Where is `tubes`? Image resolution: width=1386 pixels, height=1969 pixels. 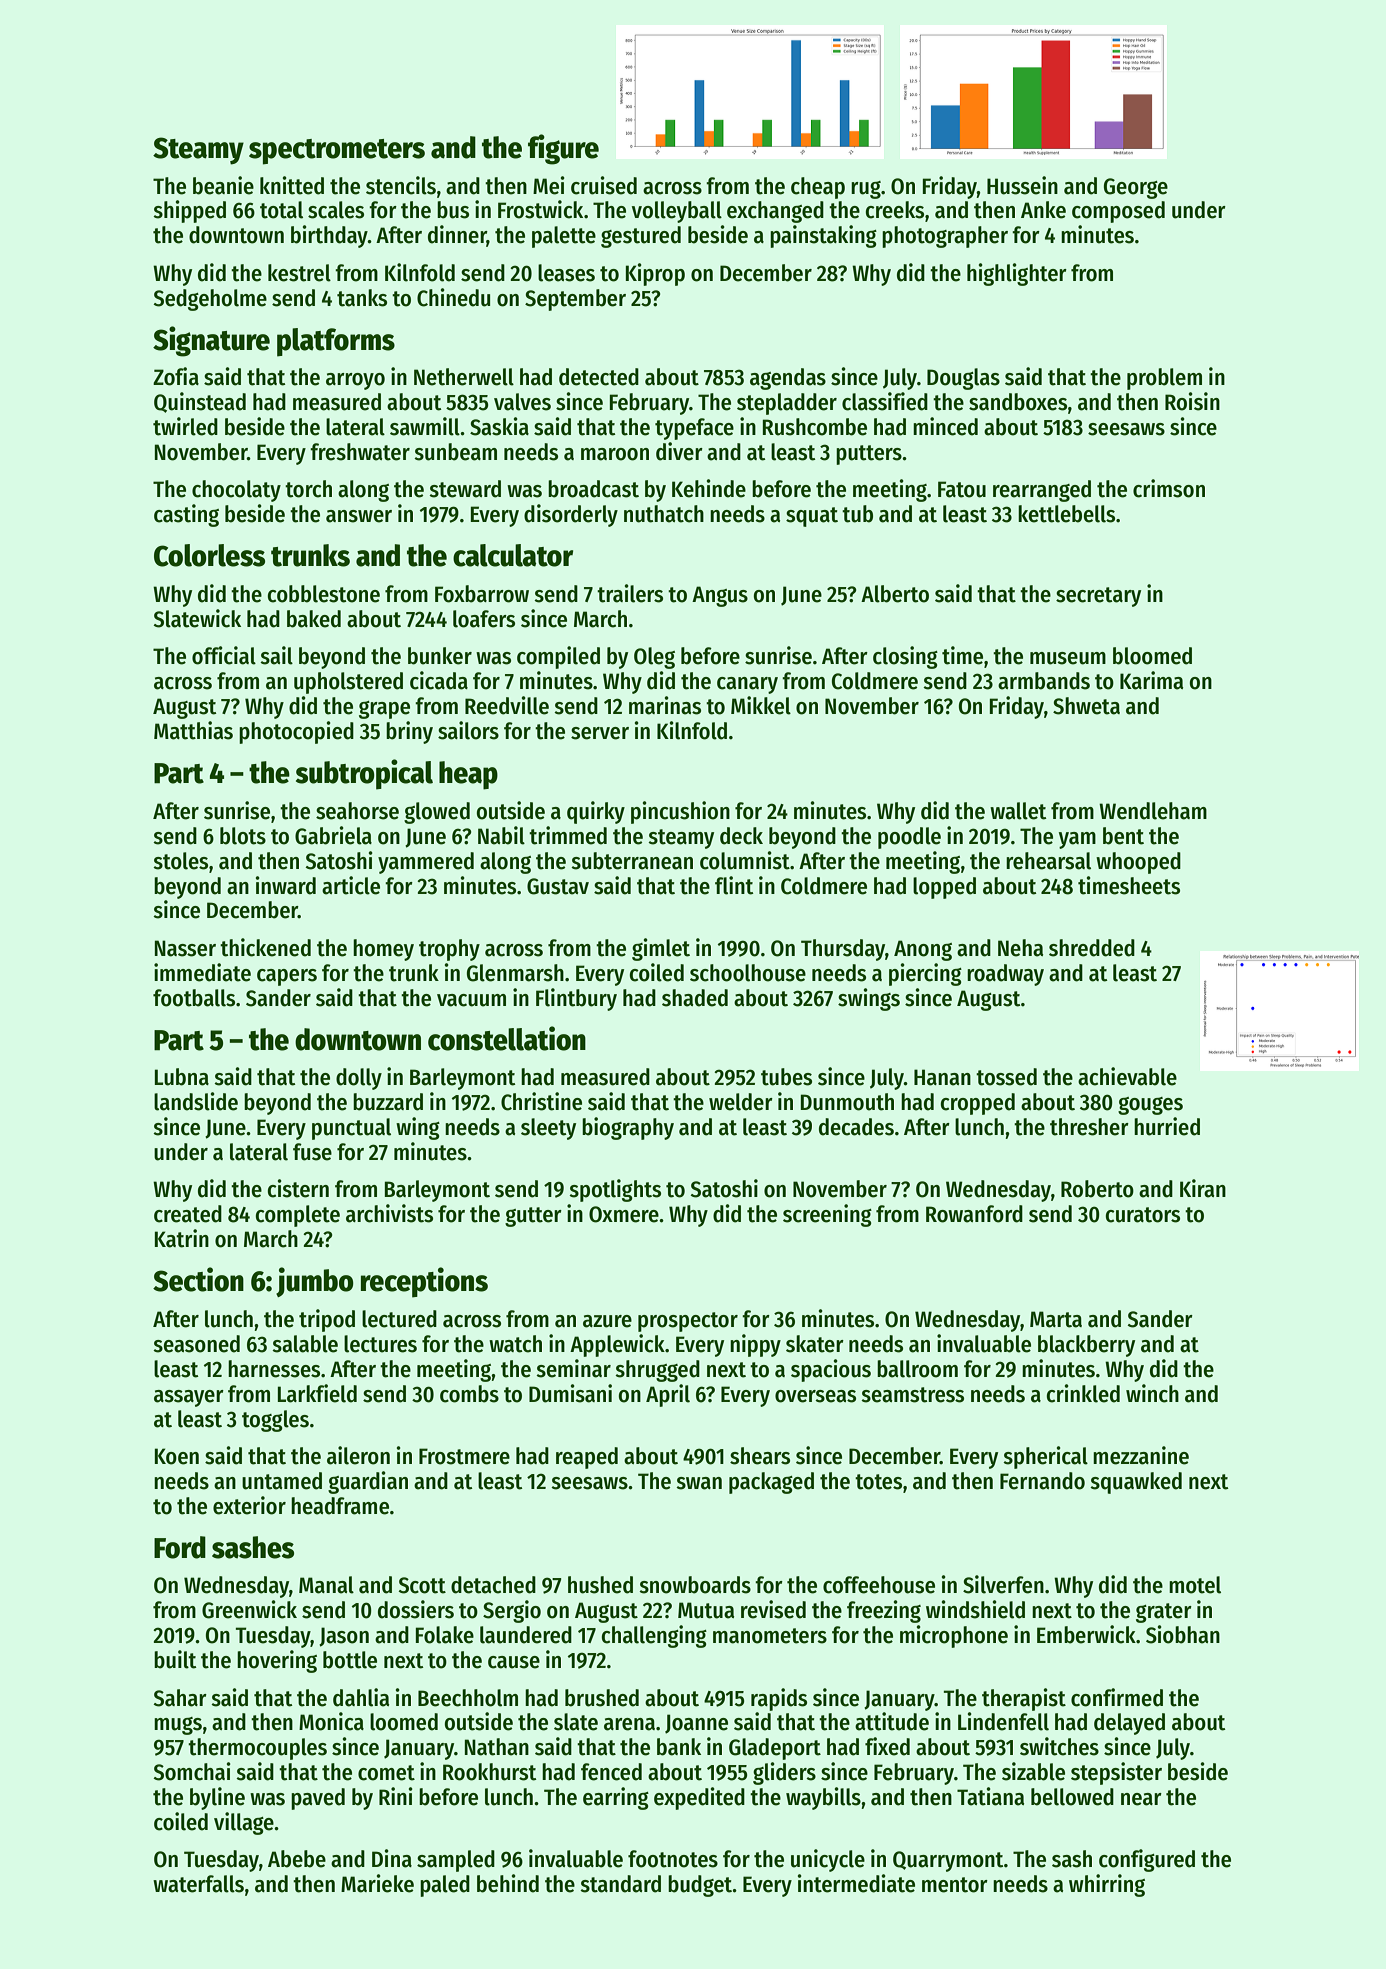
tubes is located at coordinates (786, 1077).
